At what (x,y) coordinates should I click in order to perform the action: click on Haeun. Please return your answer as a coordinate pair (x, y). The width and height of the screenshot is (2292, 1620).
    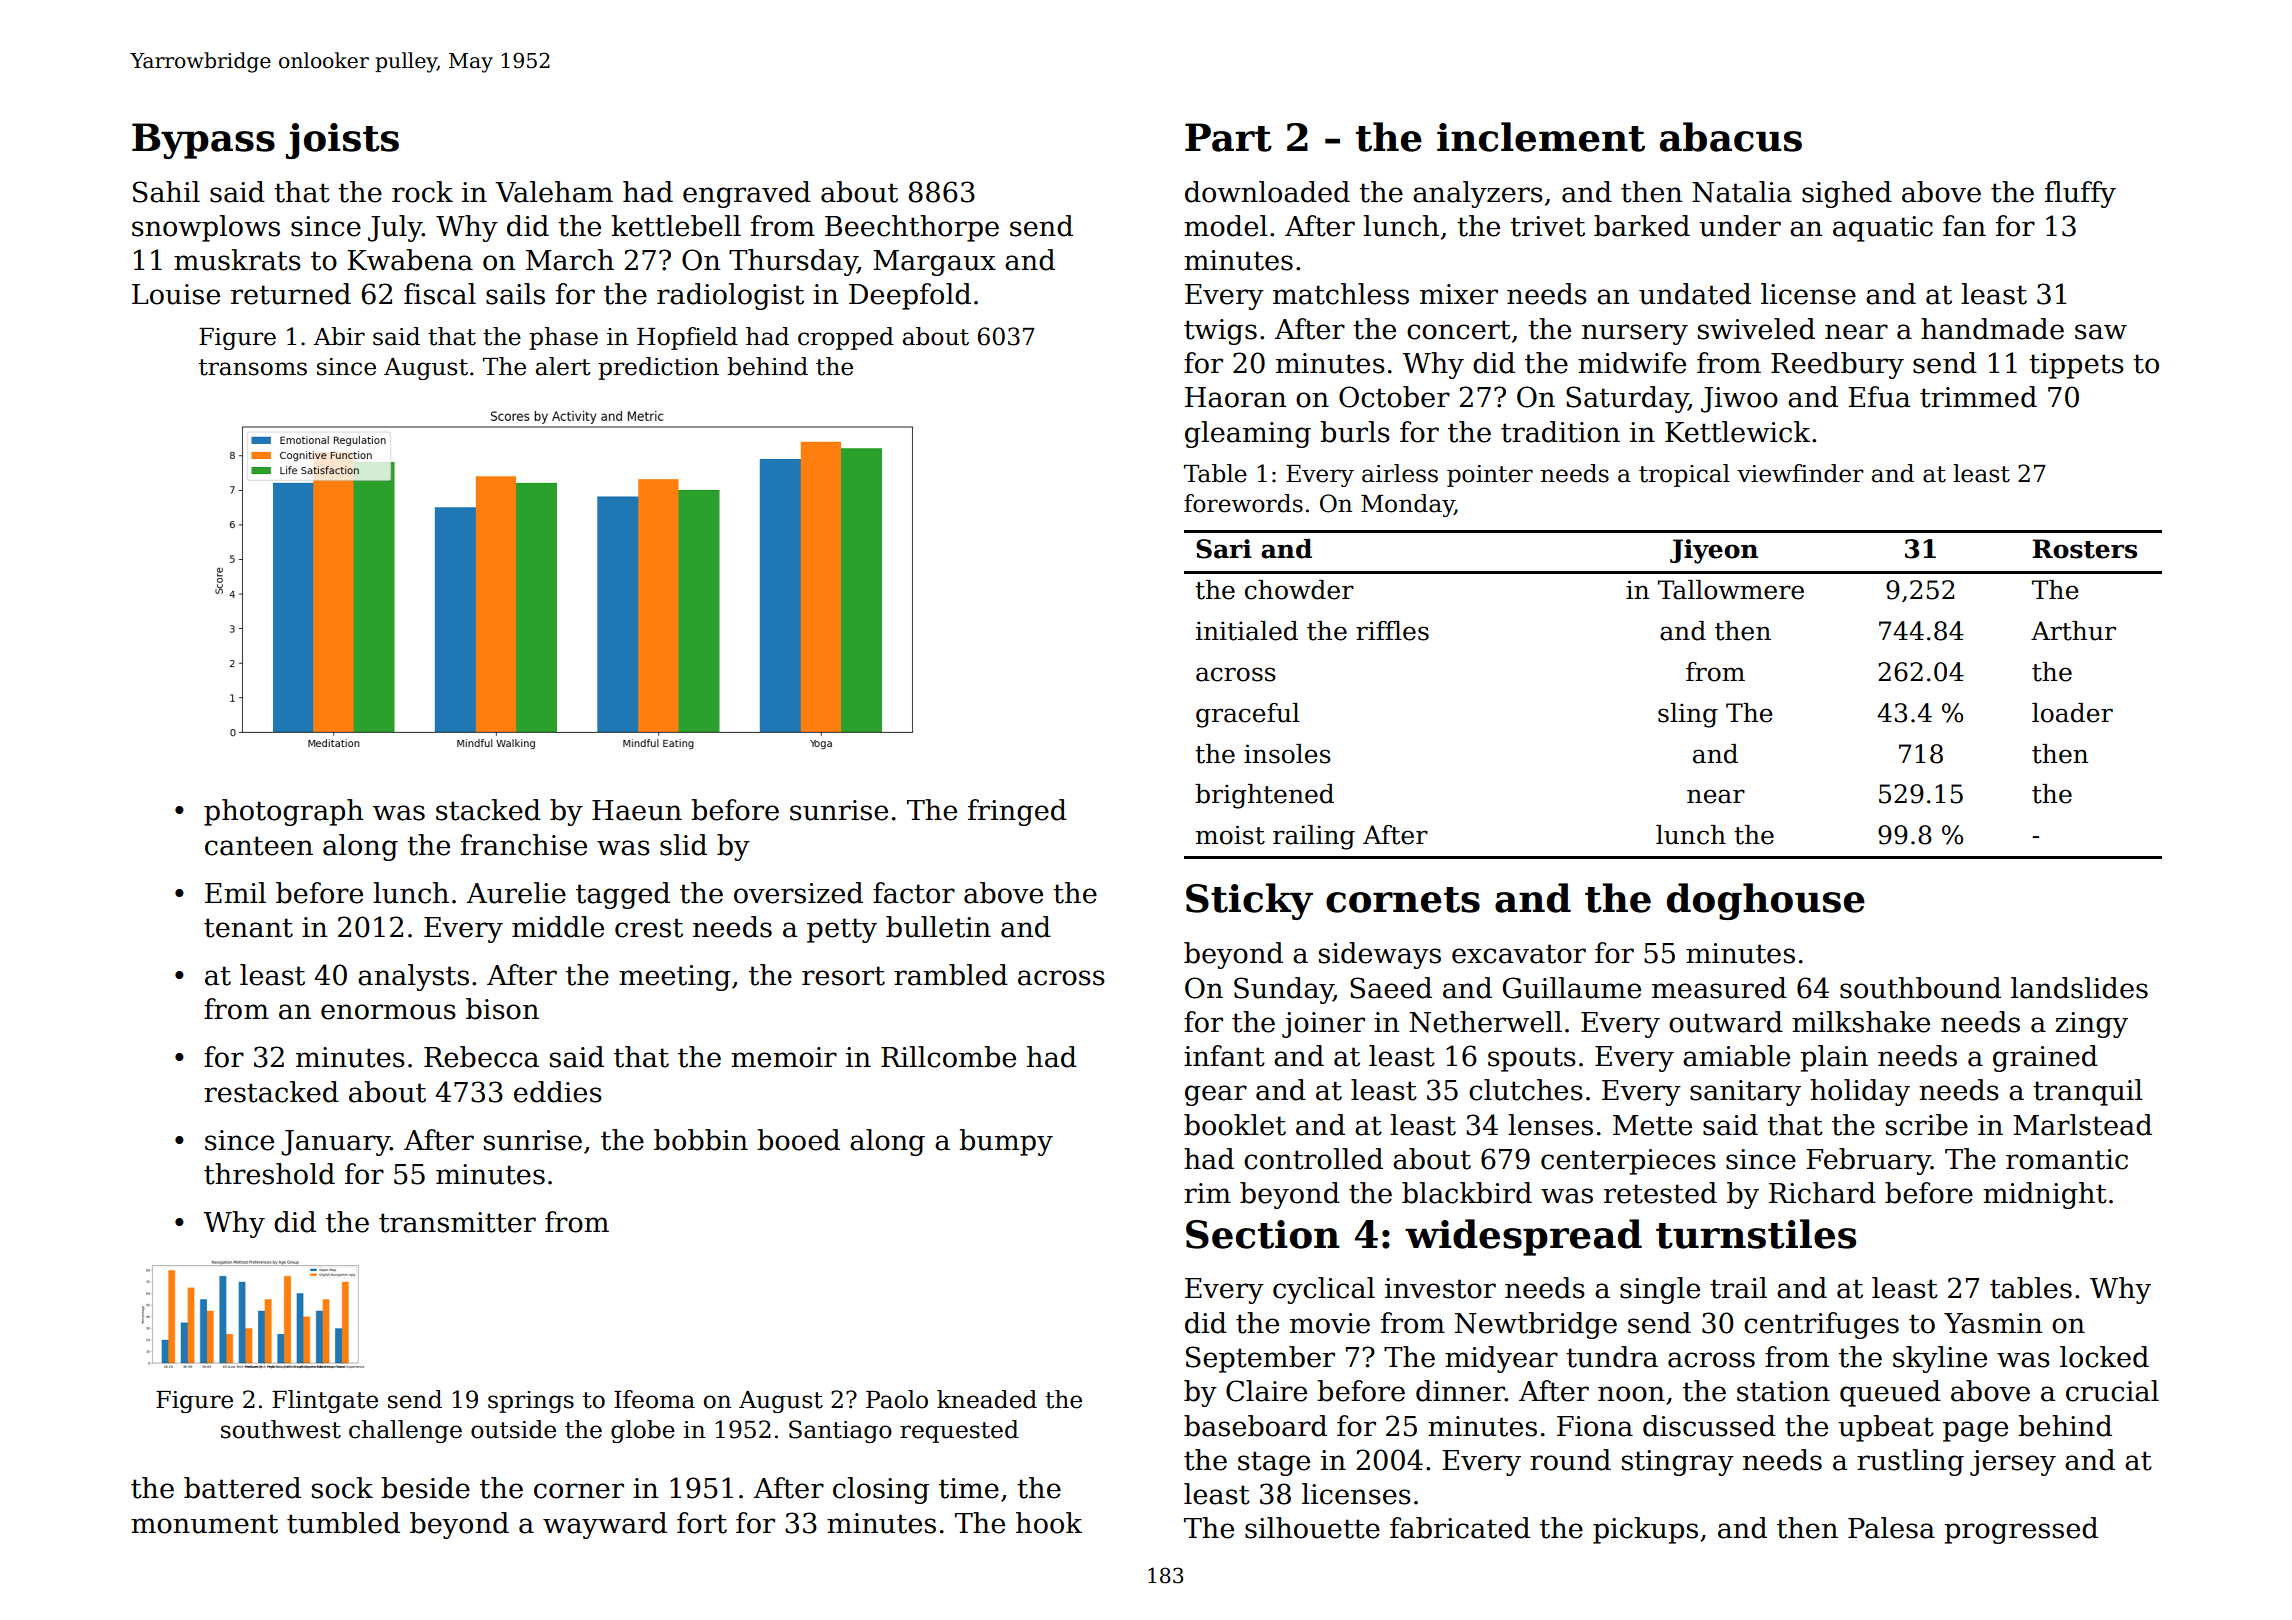
    Looking at the image, I should click on (637, 810).
